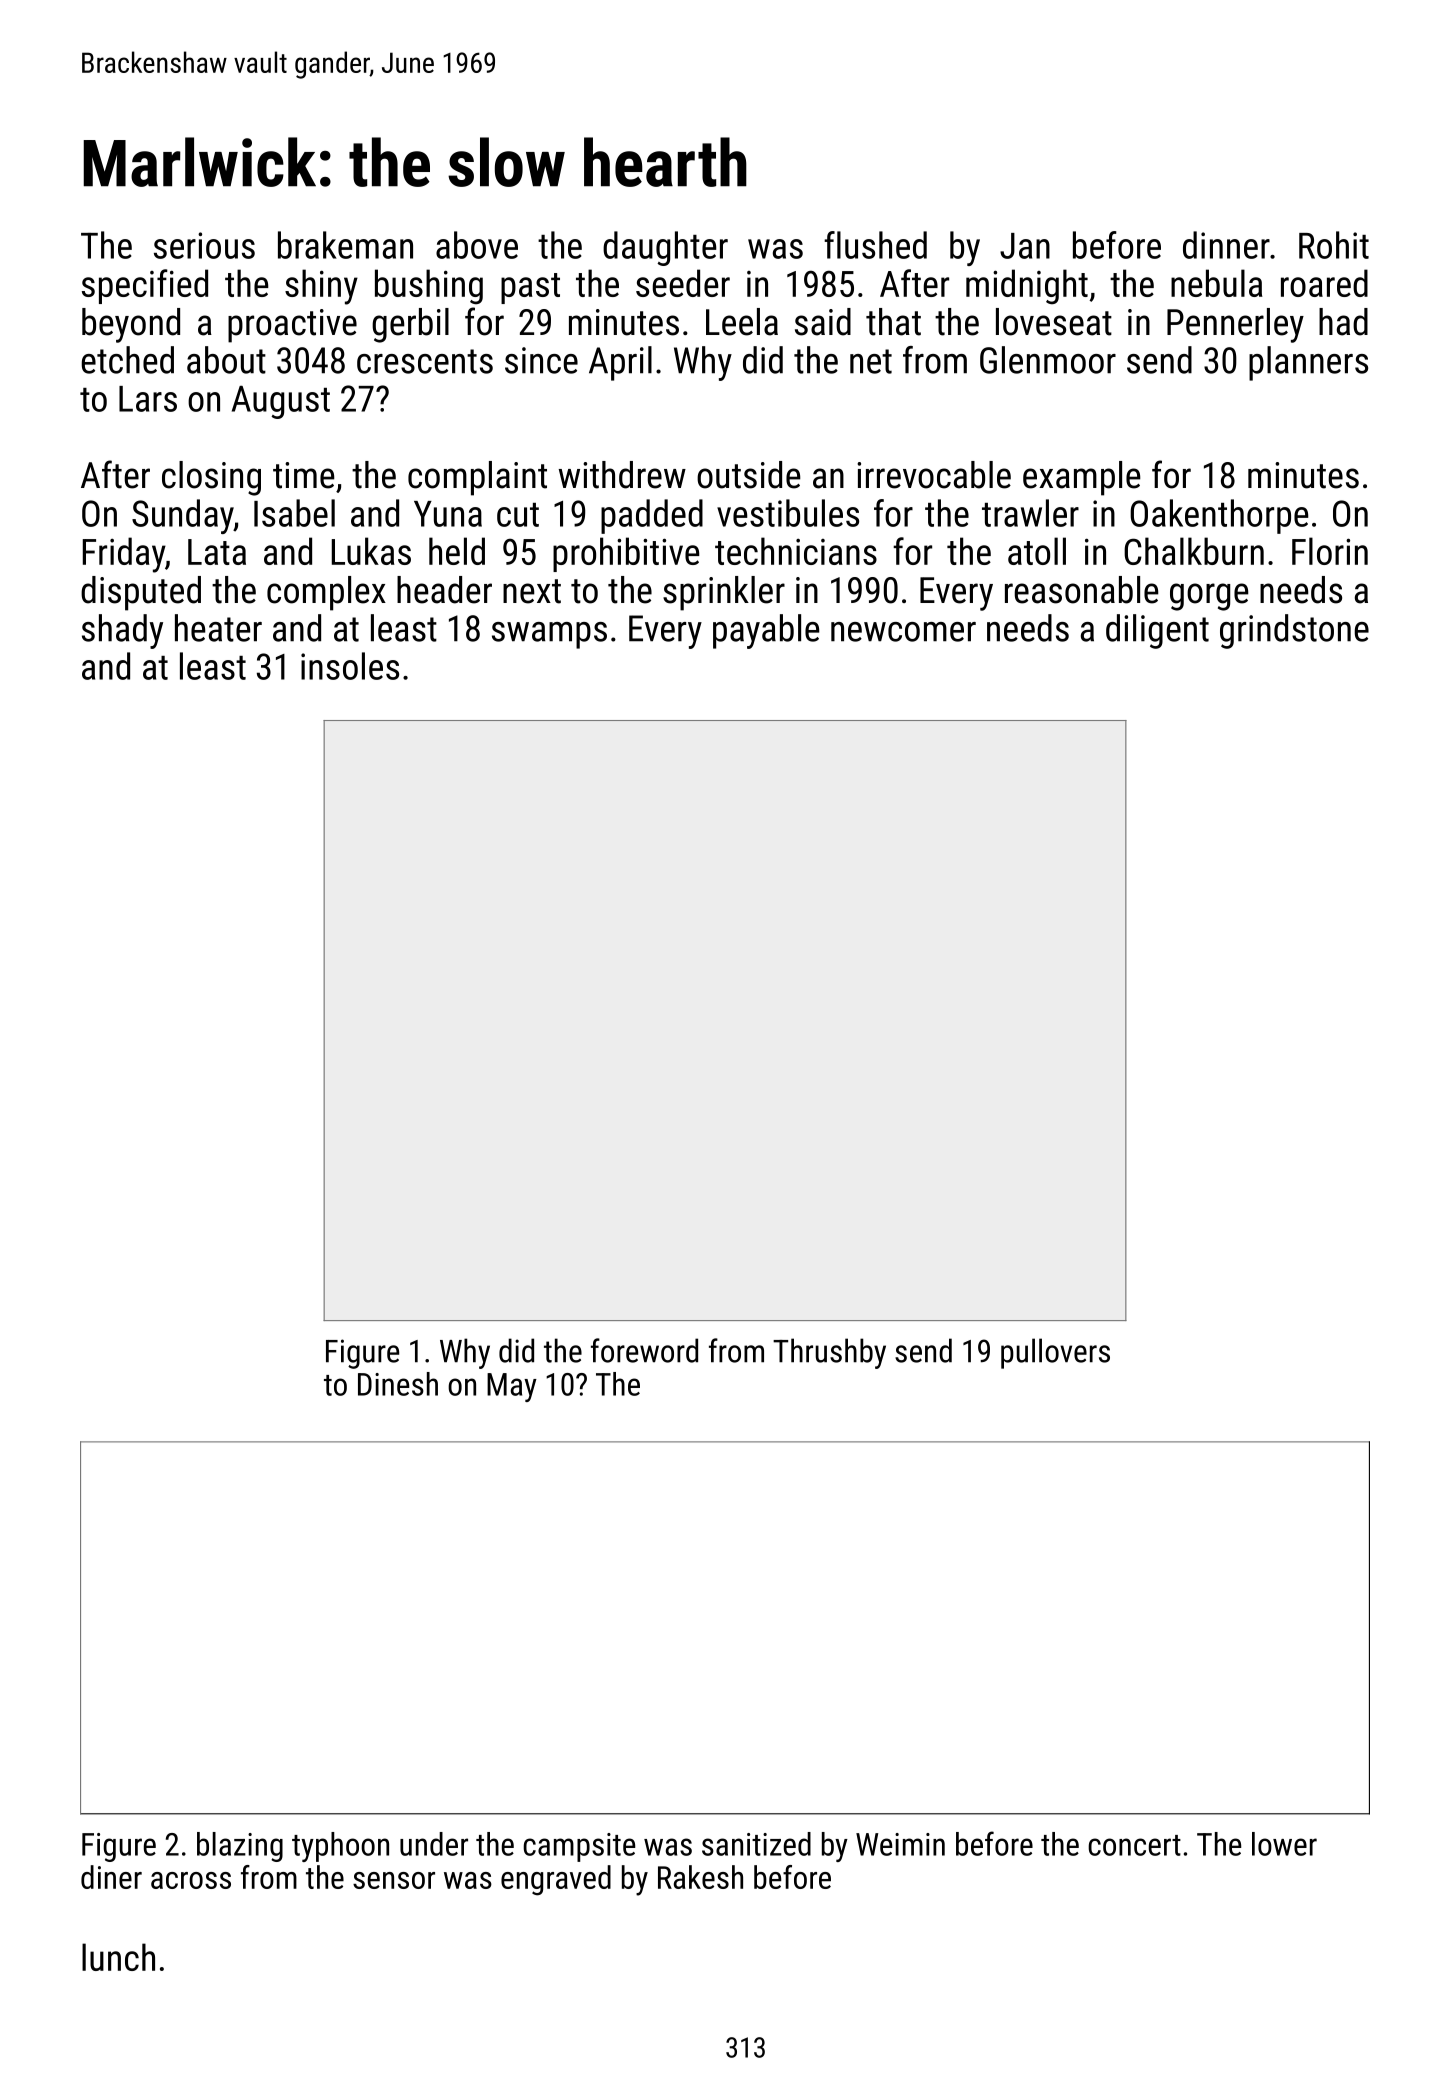 The height and width of the page is (2100, 1450). I want to click on pullovers, so click(1055, 1353).
